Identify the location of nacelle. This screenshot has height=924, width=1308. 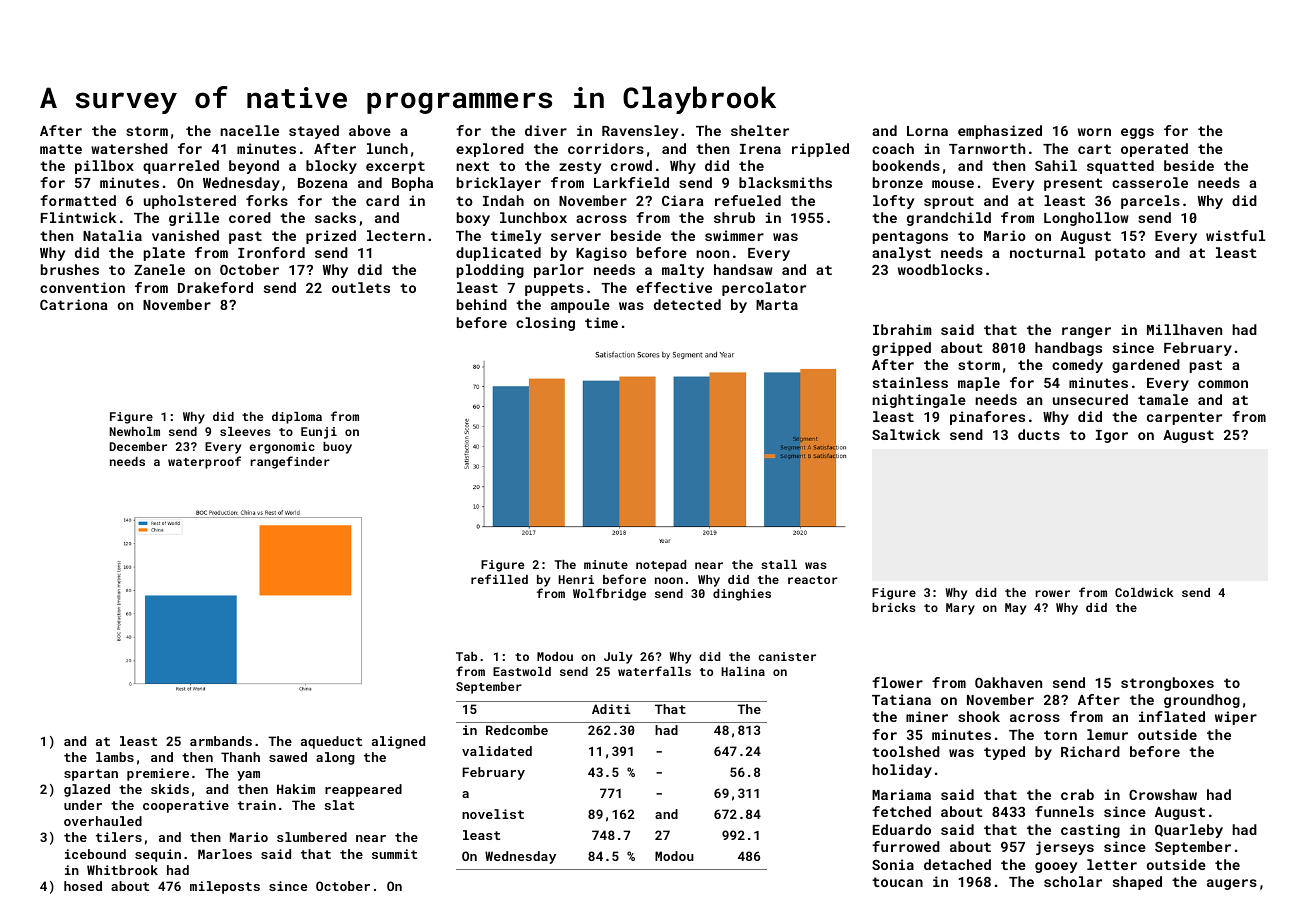
(249, 130).
